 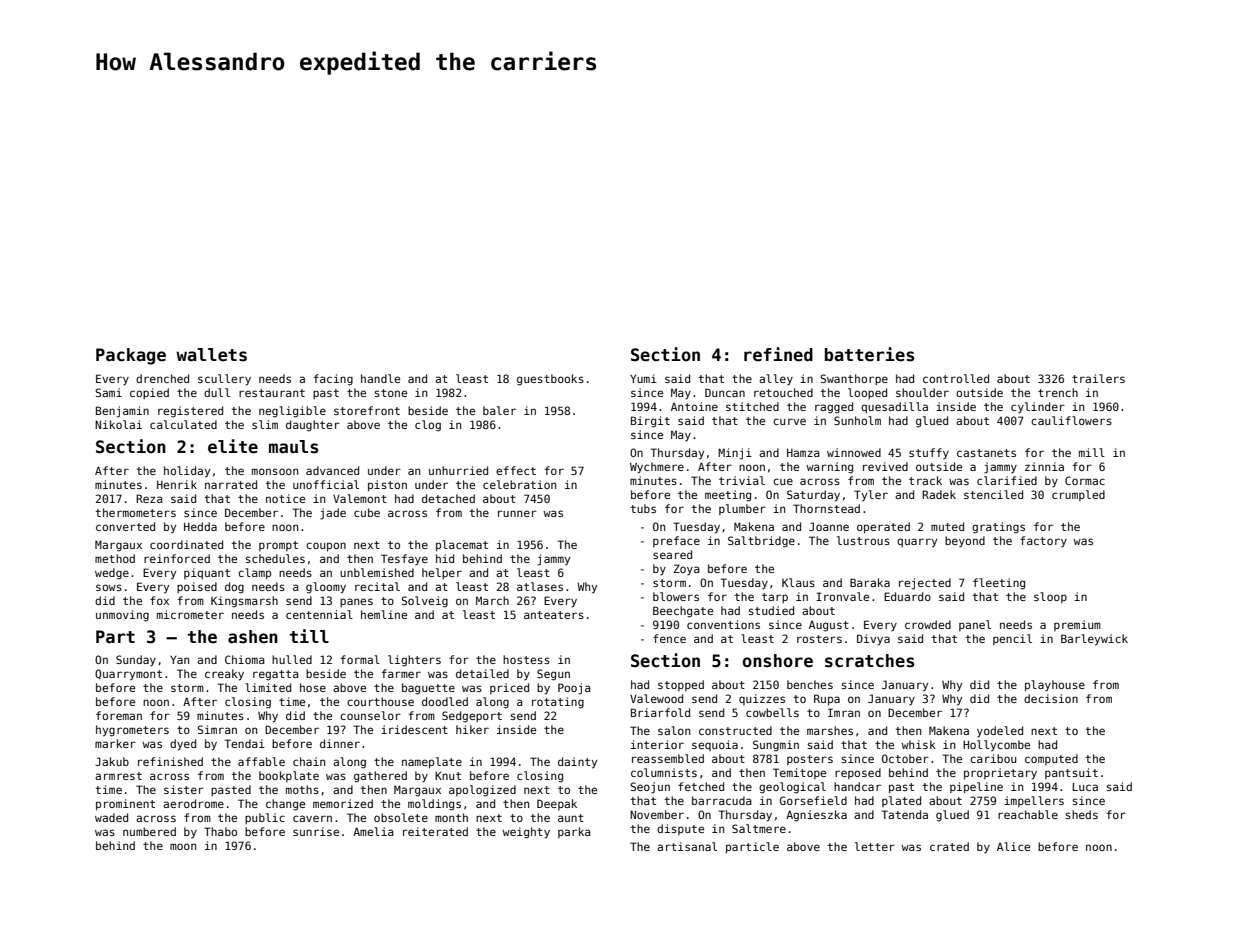 What do you see at coordinates (869, 354) in the page?
I see `batteries` at bounding box center [869, 354].
